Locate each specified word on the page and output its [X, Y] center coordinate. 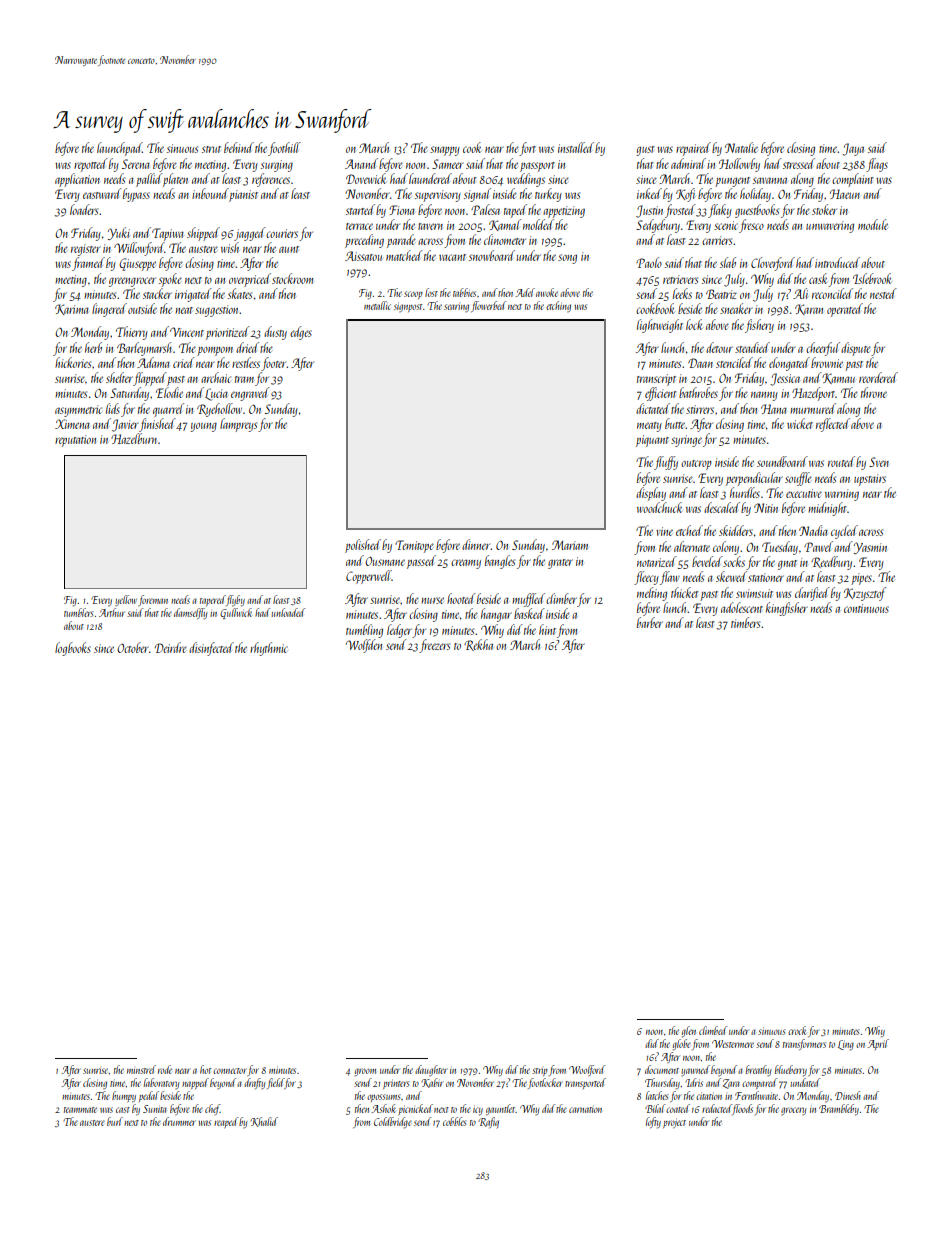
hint [547, 629]
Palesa [485, 209]
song [567, 259]
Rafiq [488, 1122]
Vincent [187, 332]
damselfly [190, 613]
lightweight [660, 326]
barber [650, 622]
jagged [250, 234]
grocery [793, 1111]
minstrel [141, 1069]
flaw [670, 578]
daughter [431, 1070]
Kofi [685, 195]
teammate [80, 1110]
